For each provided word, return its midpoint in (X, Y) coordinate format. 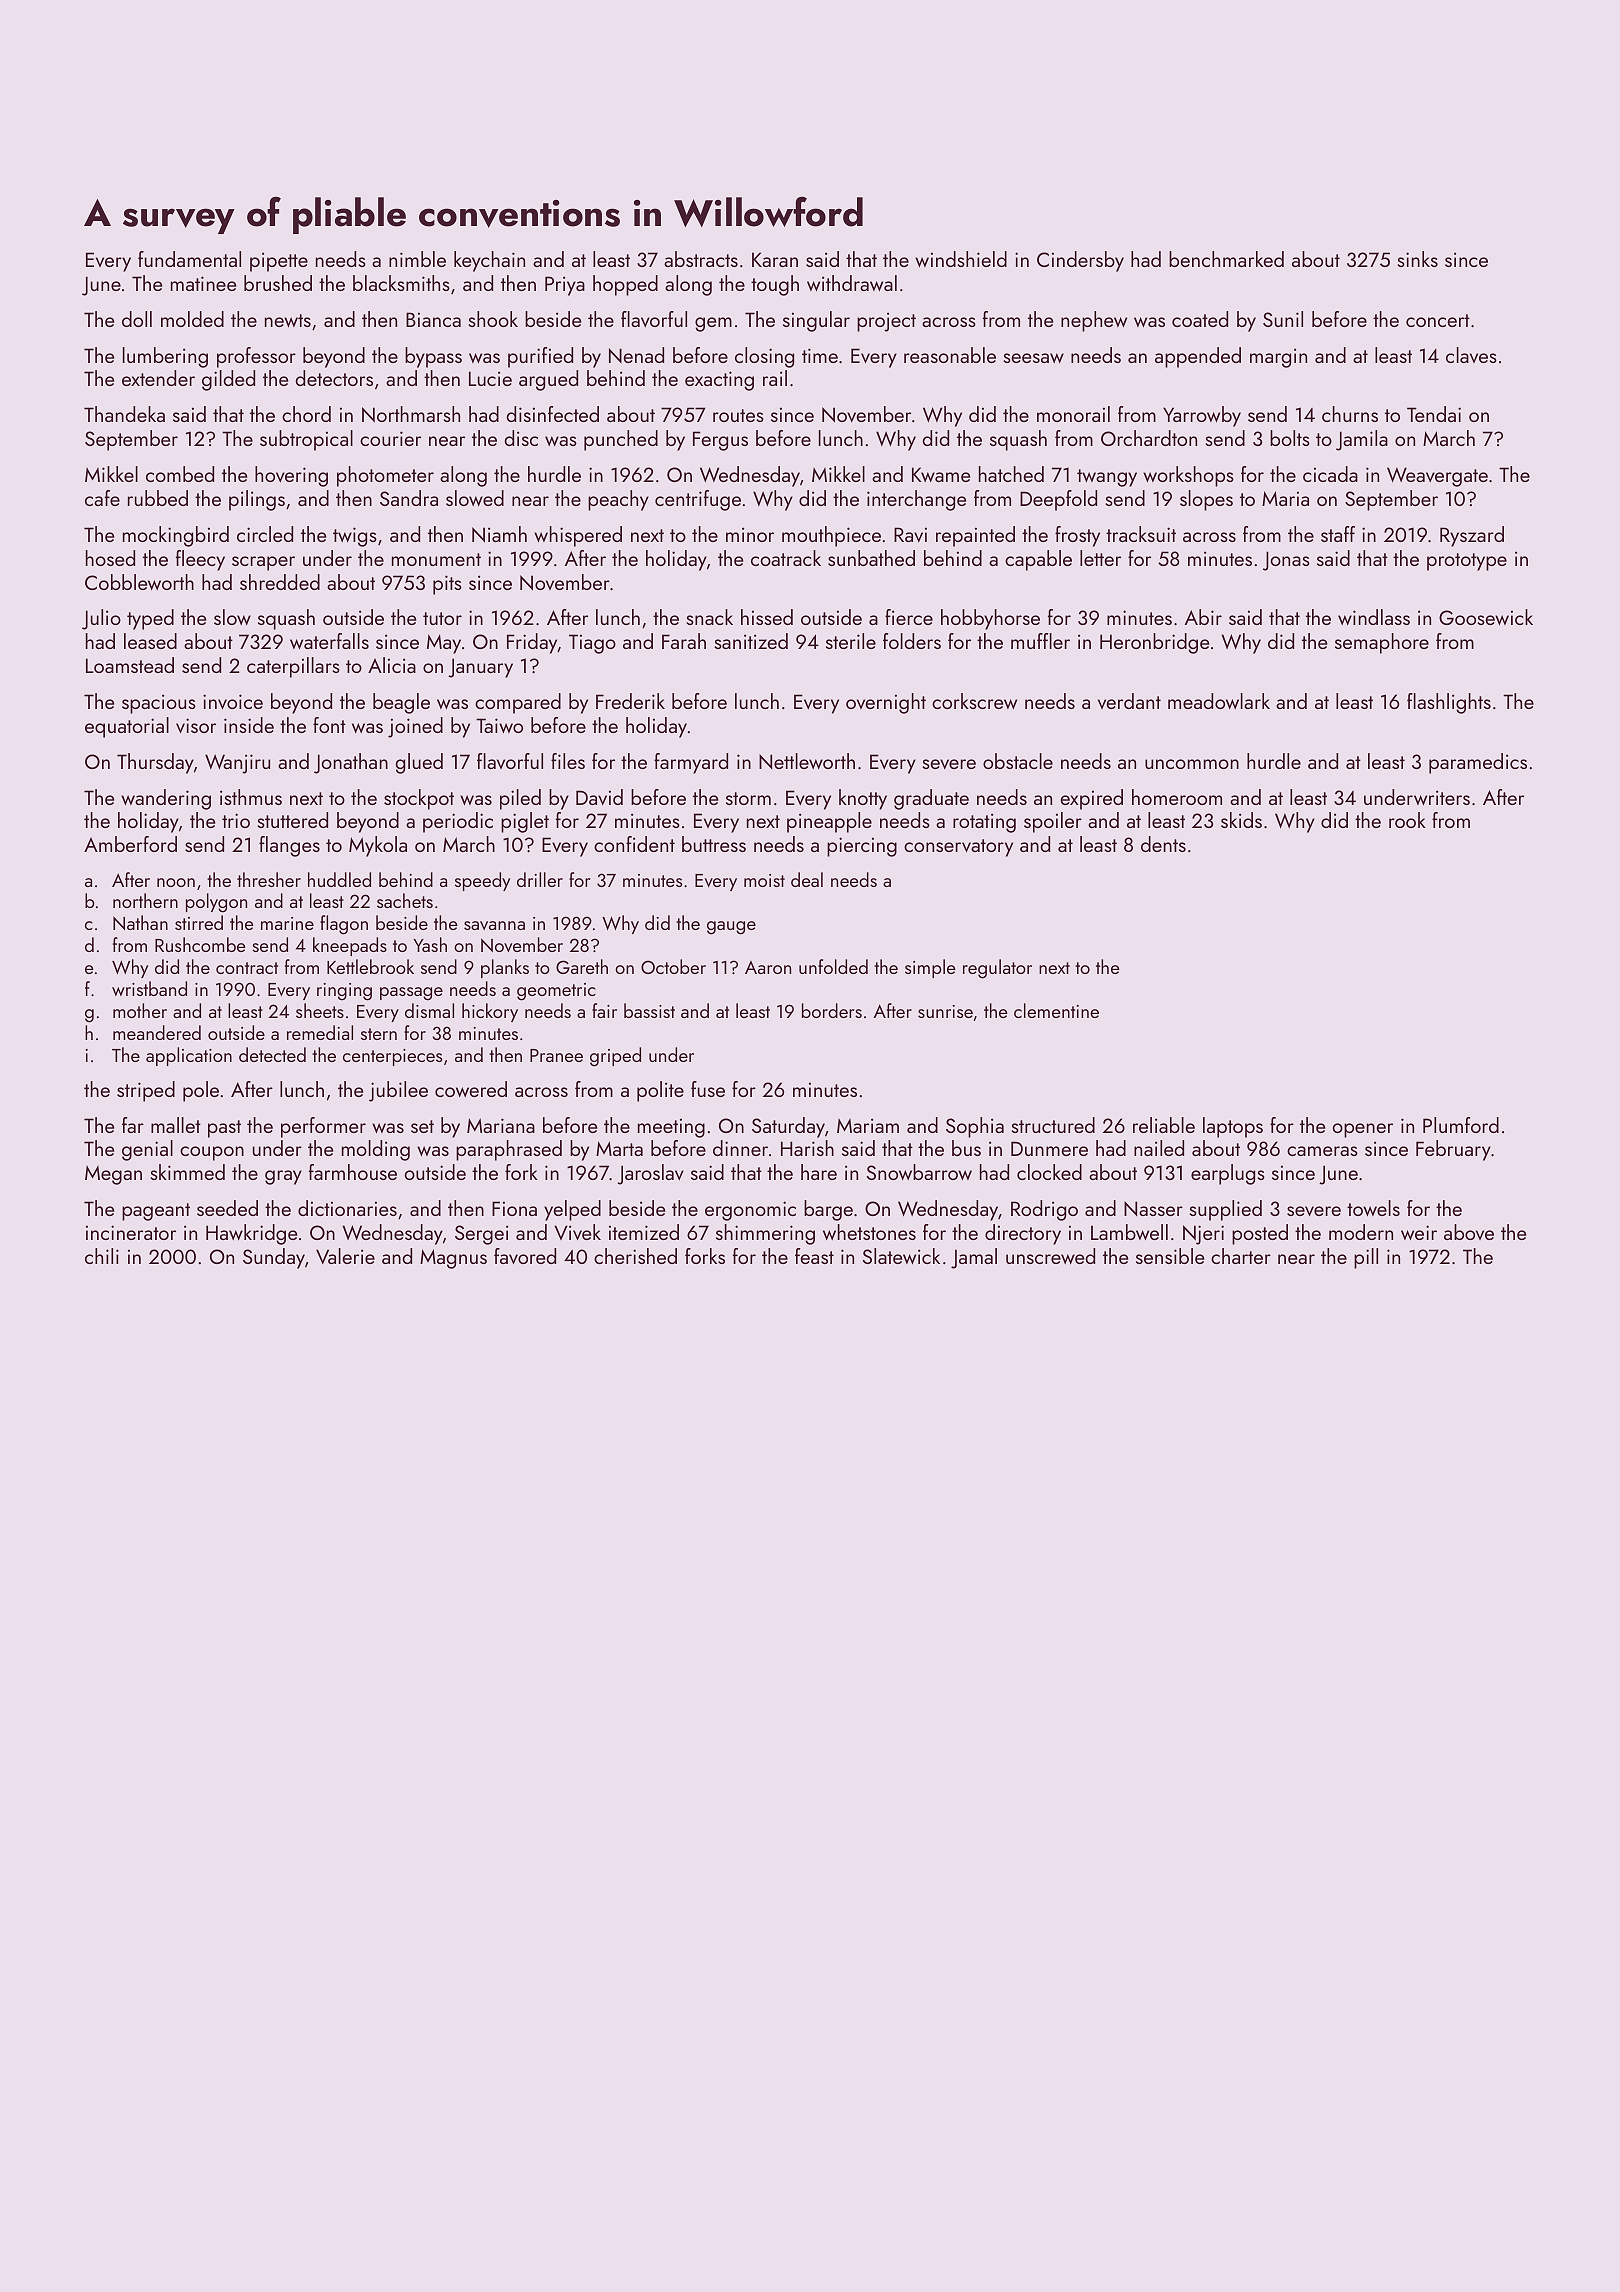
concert (1438, 320)
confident (634, 844)
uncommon (1192, 764)
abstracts (701, 259)
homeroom (1177, 797)
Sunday (274, 1258)
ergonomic (750, 1211)
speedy (482, 881)
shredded (280, 582)
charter (1241, 1256)
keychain (489, 261)
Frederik (630, 701)
